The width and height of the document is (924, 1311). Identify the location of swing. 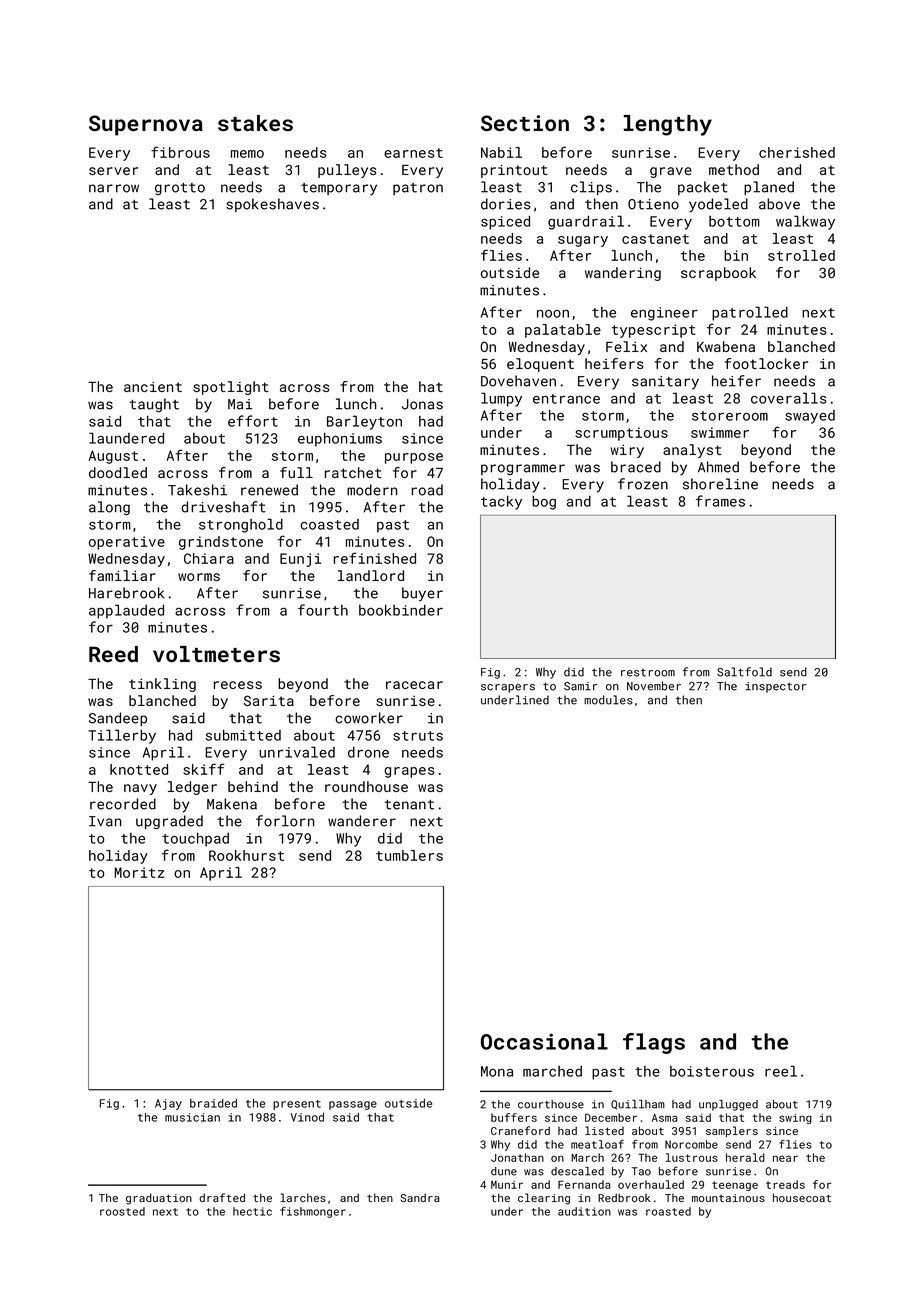
(795, 1118).
